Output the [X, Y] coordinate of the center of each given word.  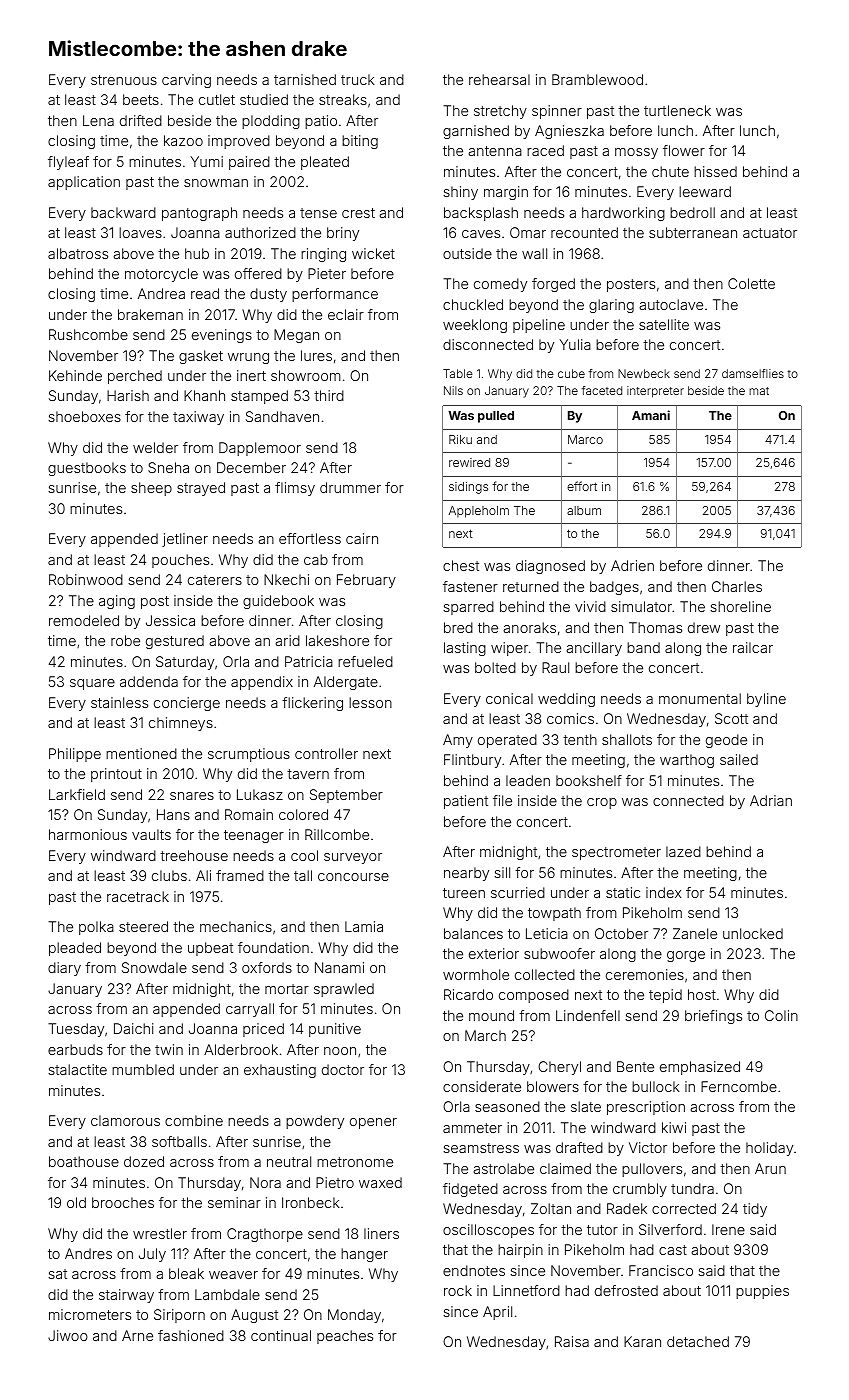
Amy [458, 741]
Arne [137, 1335]
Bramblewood [597, 79]
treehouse [194, 855]
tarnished [305, 79]
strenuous [124, 80]
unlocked [753, 933]
